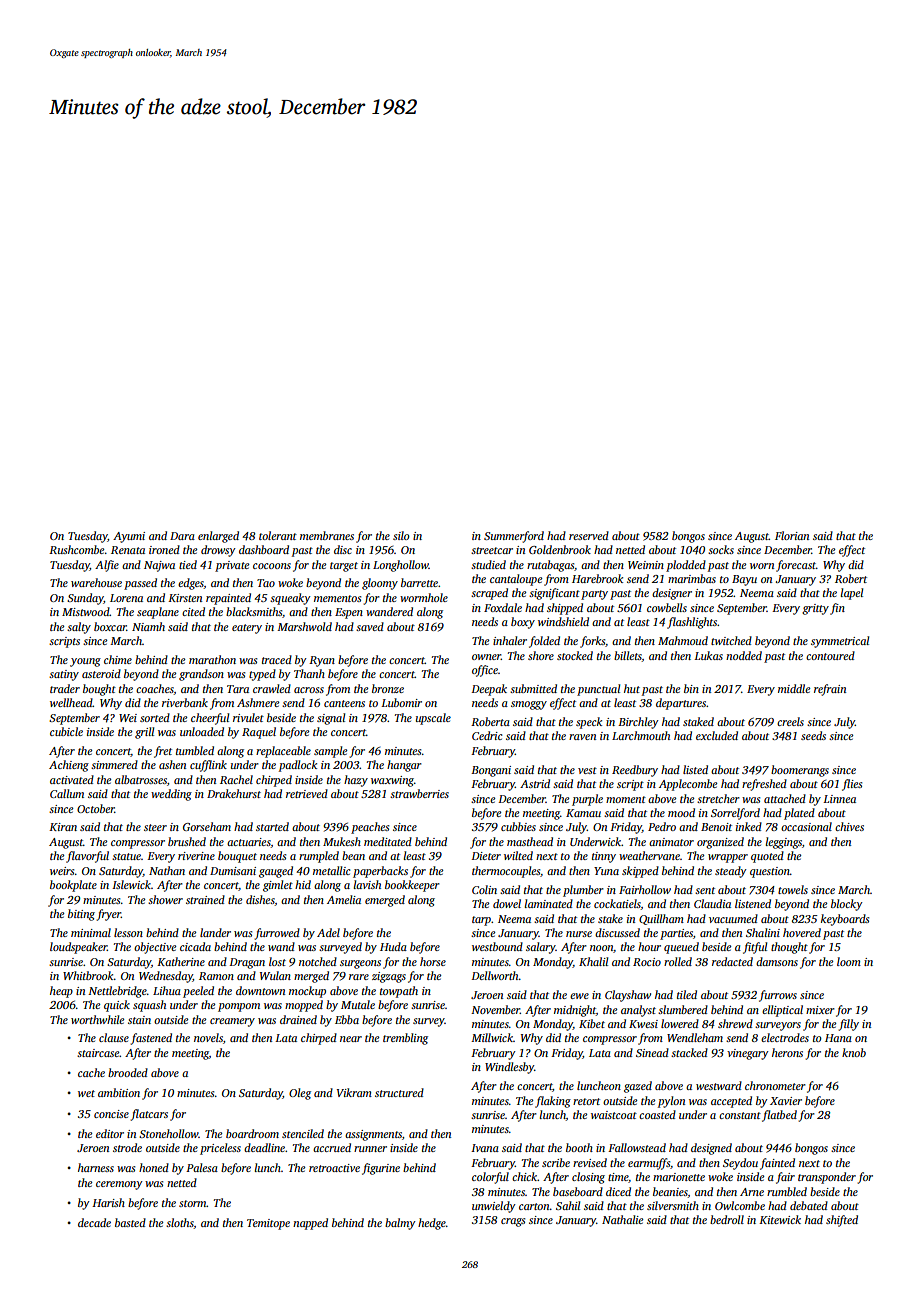  I want to click on Summerford, so click(514, 537).
